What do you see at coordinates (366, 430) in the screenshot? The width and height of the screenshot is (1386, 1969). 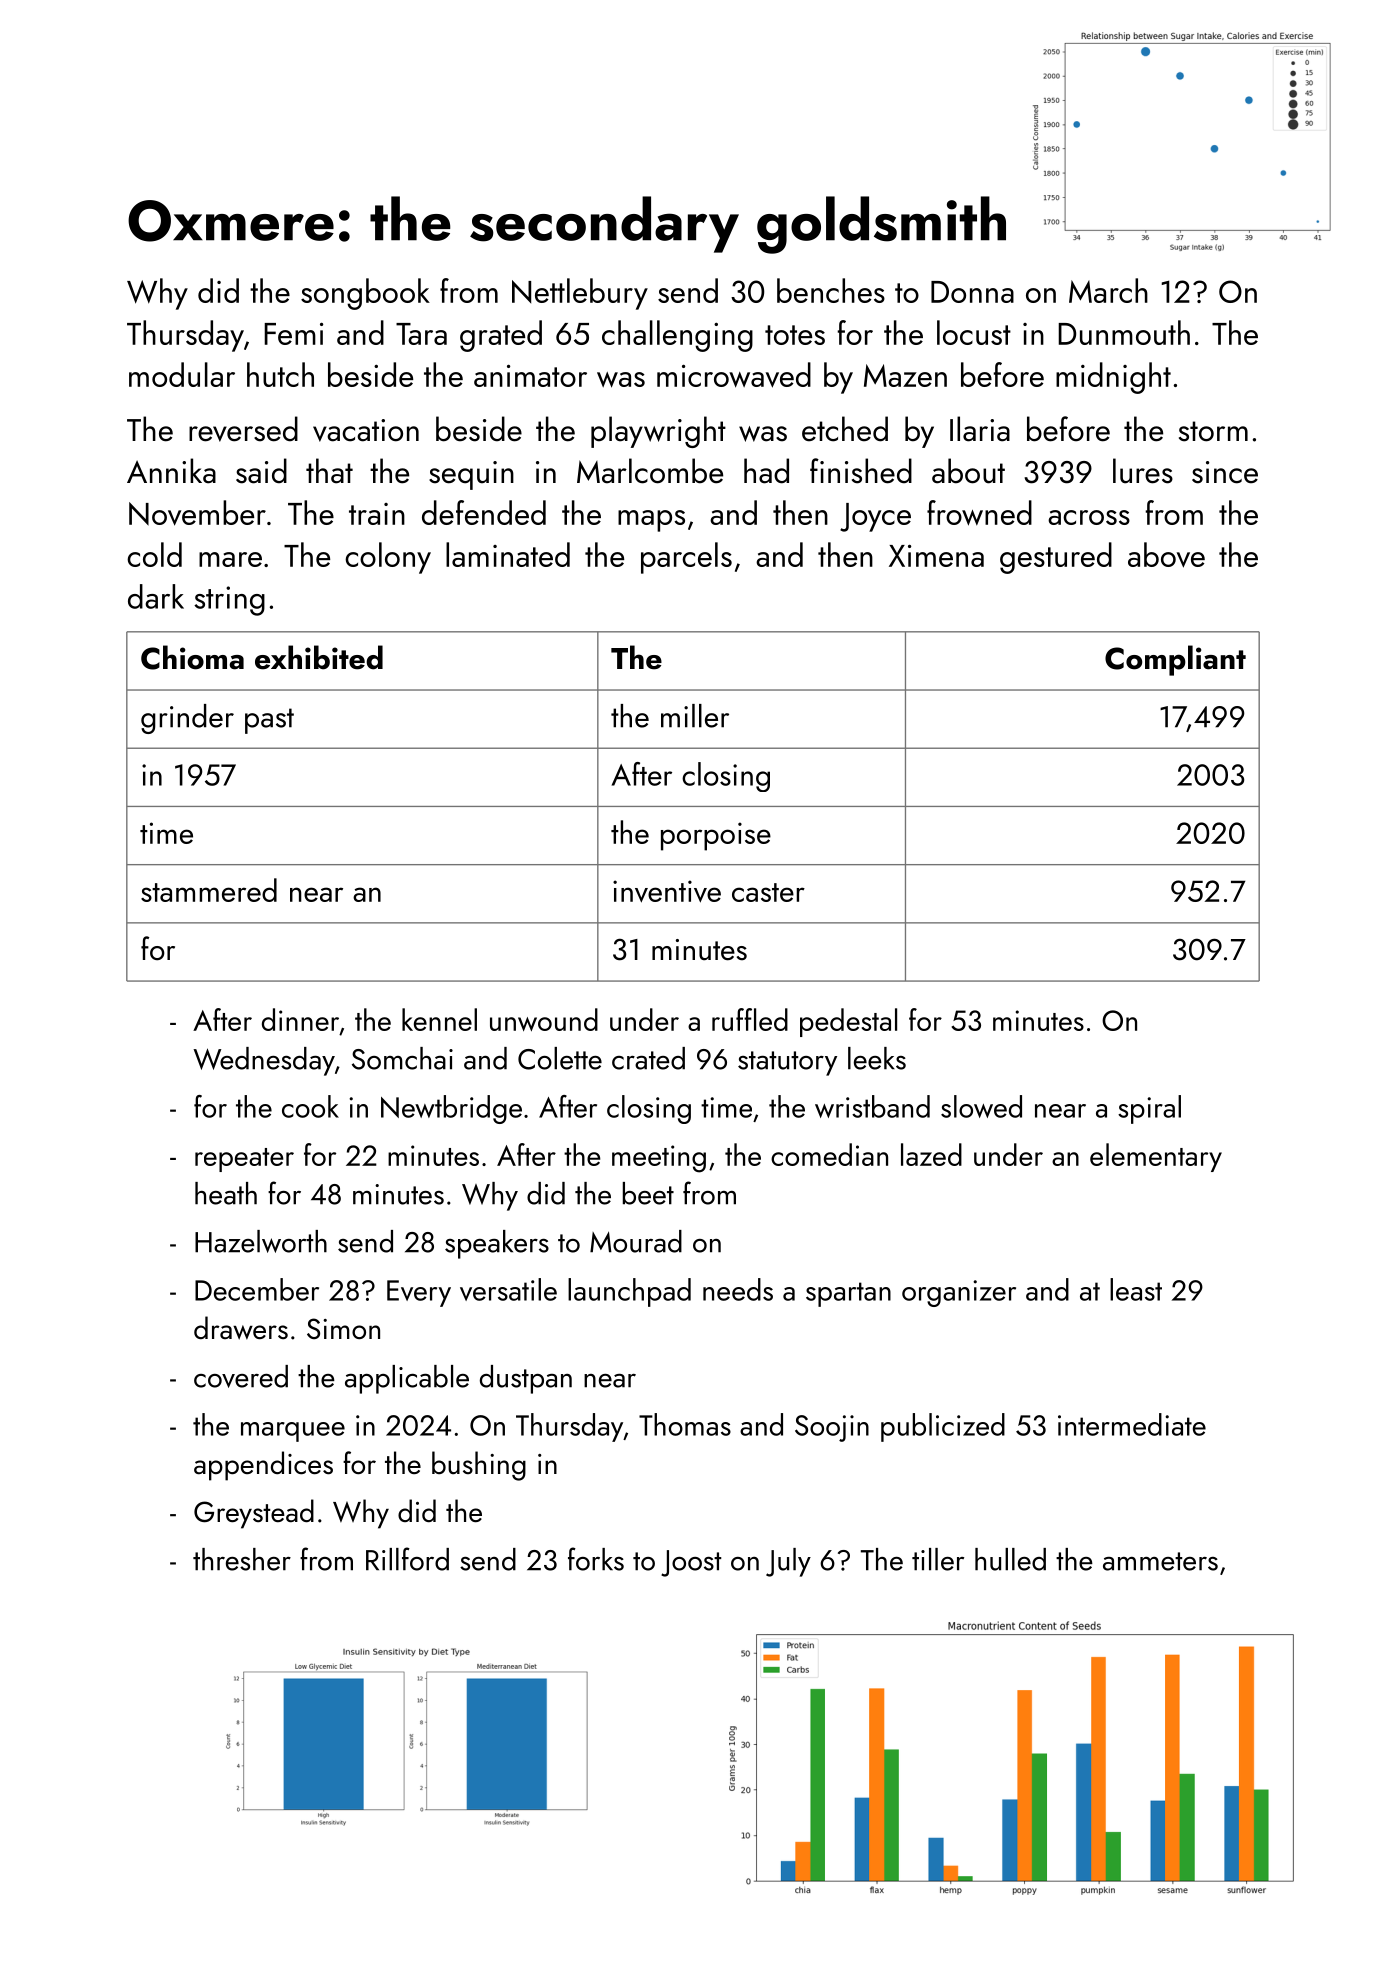 I see `vacation` at bounding box center [366, 430].
